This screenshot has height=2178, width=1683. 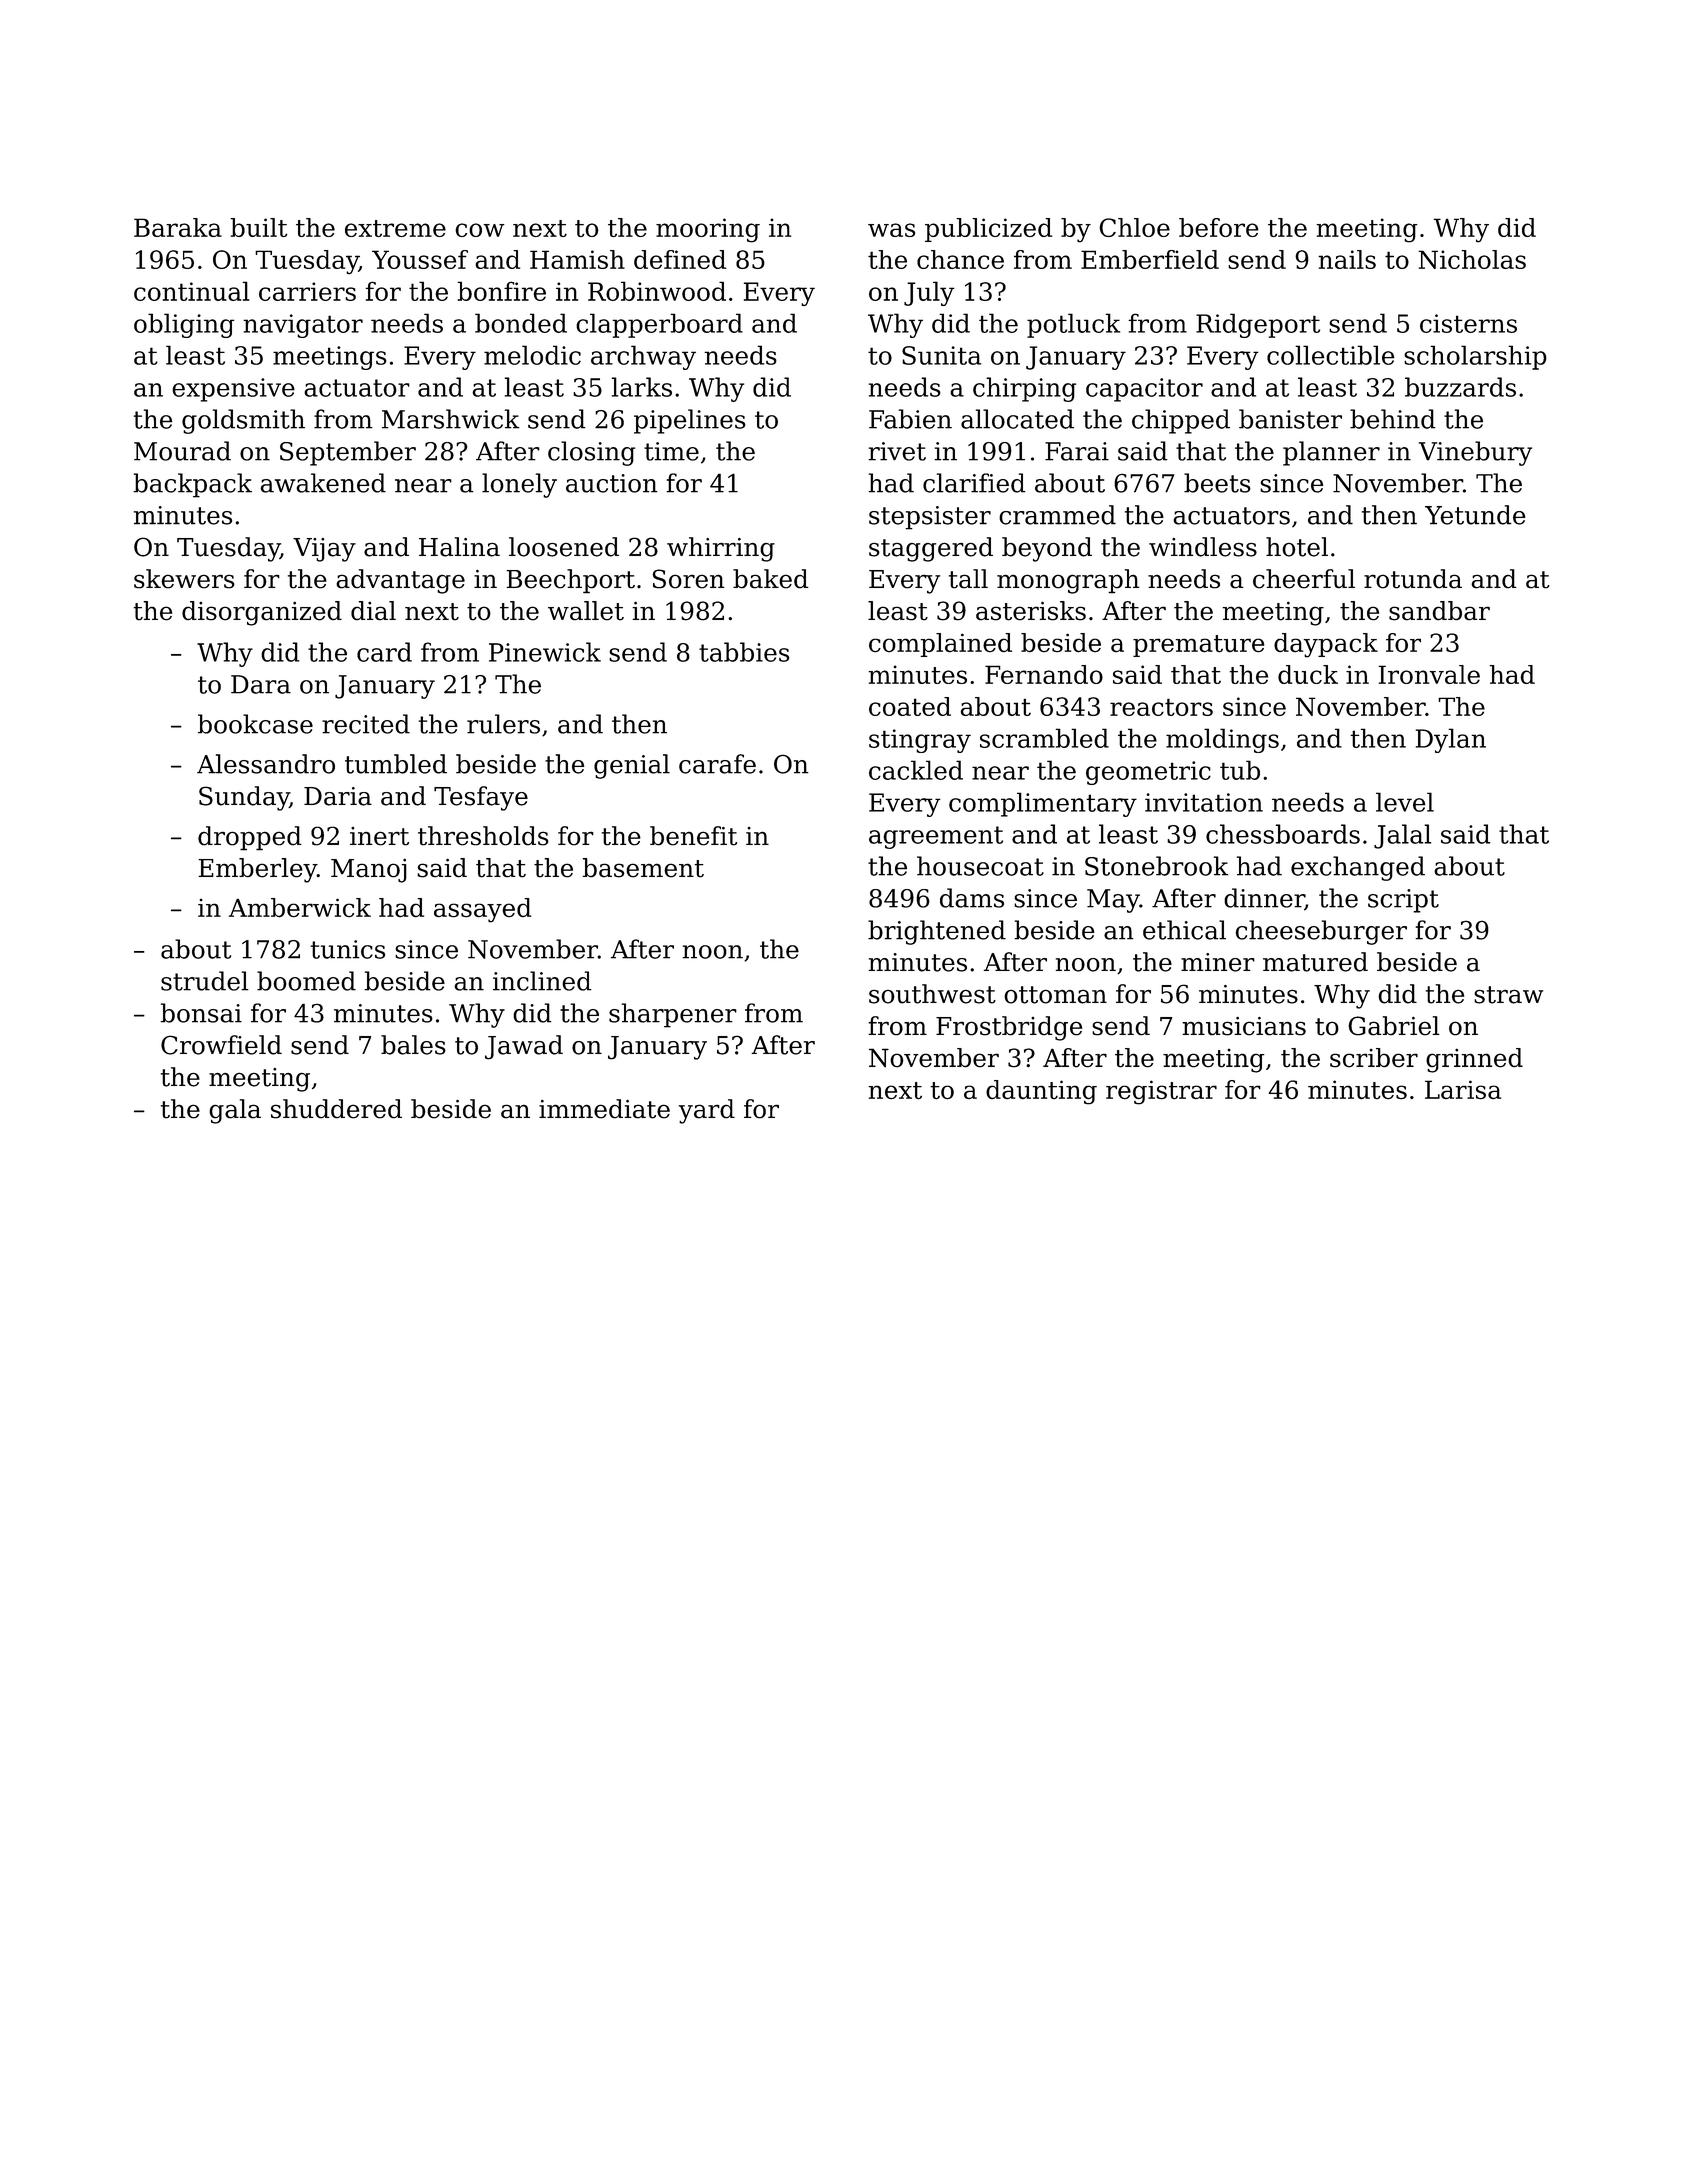 What do you see at coordinates (643, 357) in the screenshot?
I see `archway` at bounding box center [643, 357].
